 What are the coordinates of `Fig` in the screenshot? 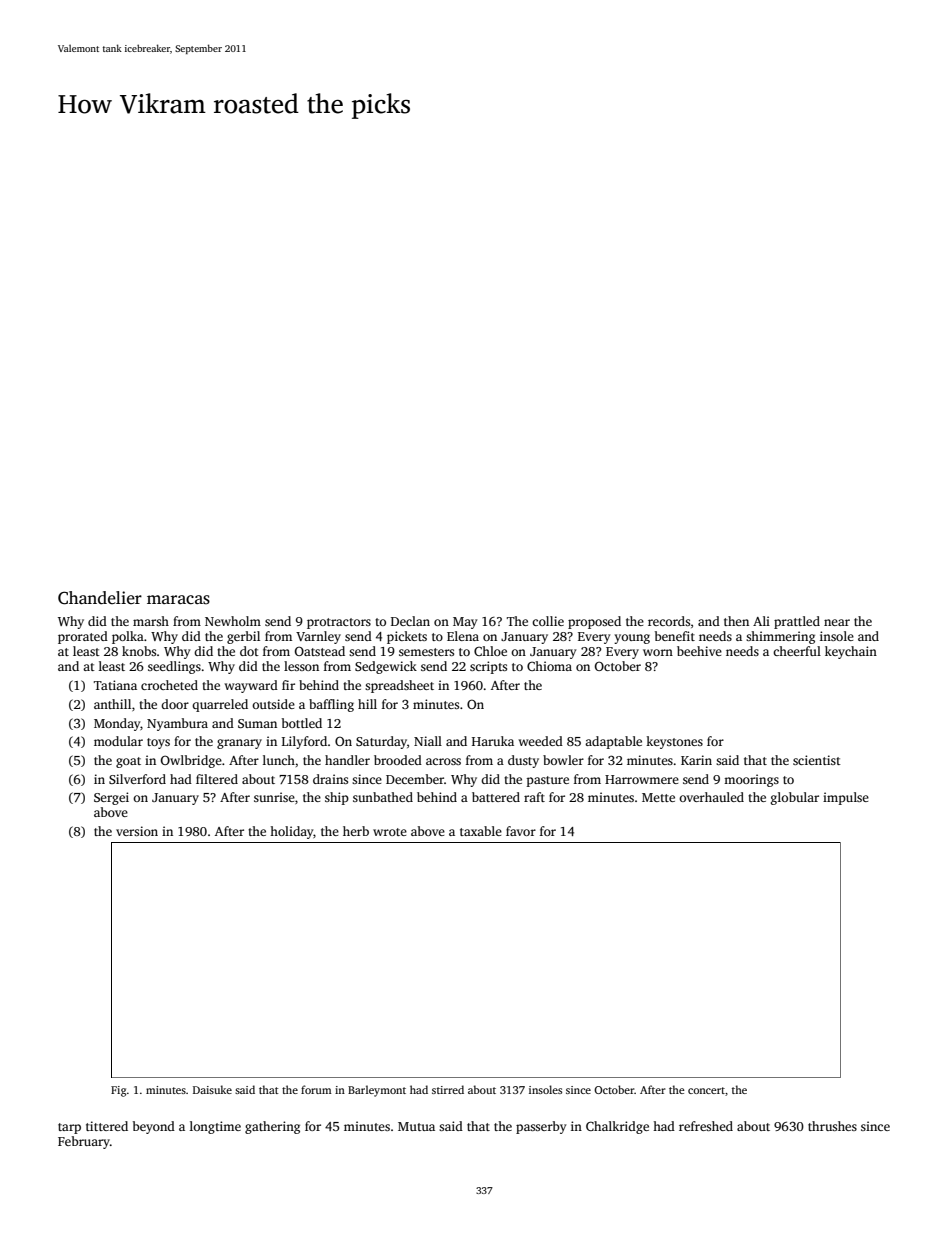 It's located at (118, 1091).
